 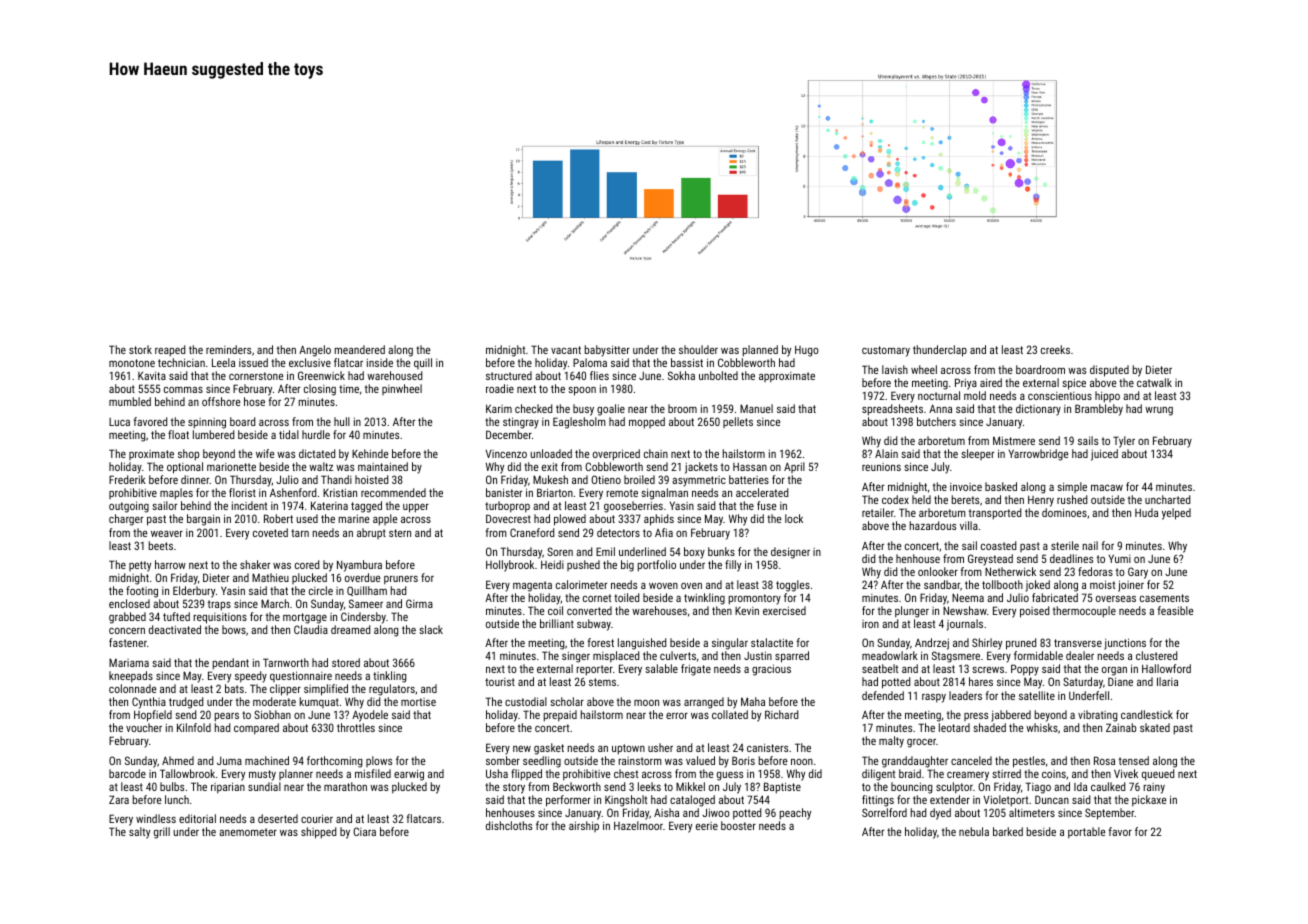 I want to click on batteries, so click(x=749, y=479).
